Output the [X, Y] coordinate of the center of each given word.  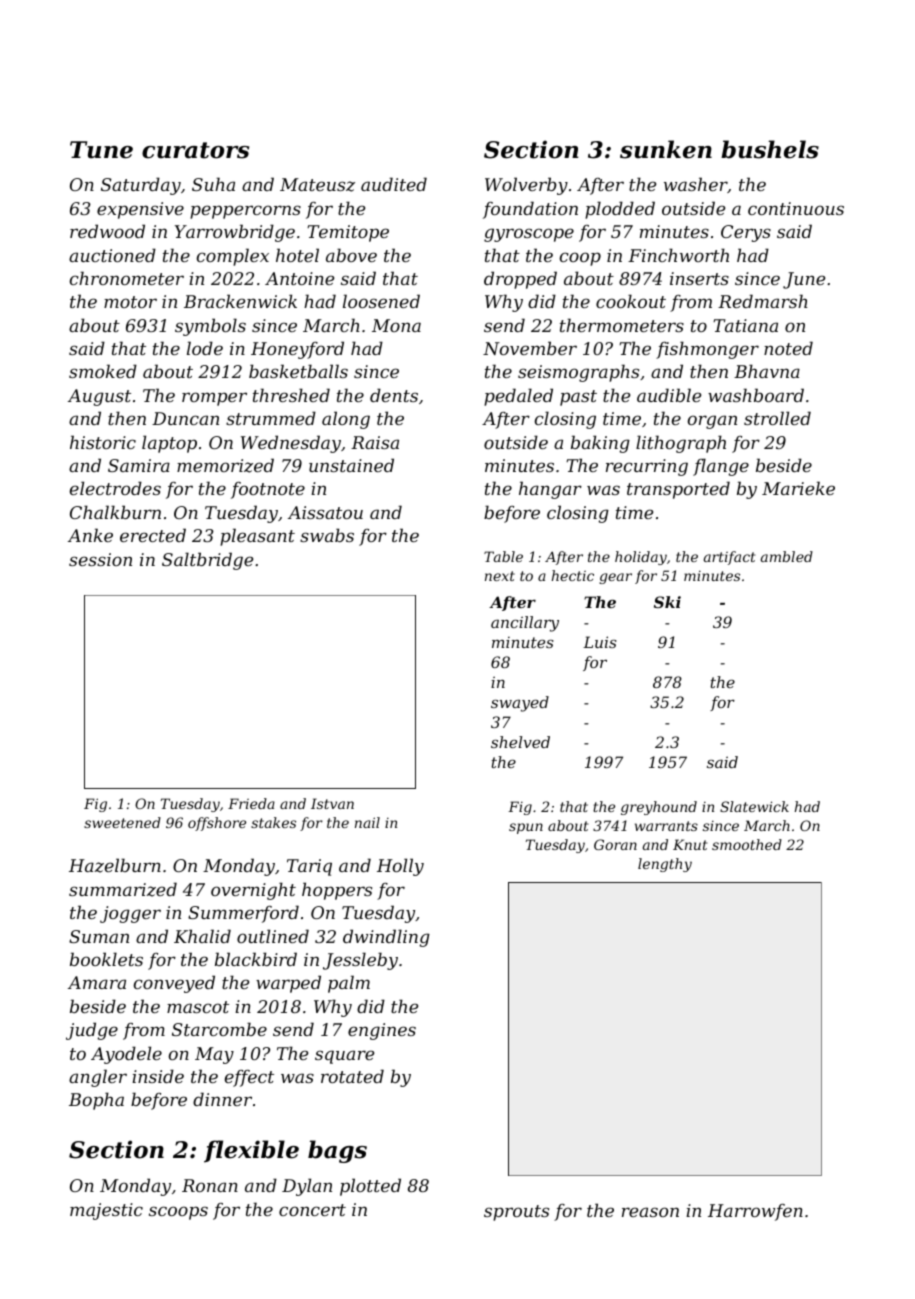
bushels [770, 149]
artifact [729, 558]
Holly [400, 867]
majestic [106, 1211]
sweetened [122, 822]
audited [394, 184]
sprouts [516, 1213]
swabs [327, 535]
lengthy [665, 865]
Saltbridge [207, 561]
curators [195, 150]
